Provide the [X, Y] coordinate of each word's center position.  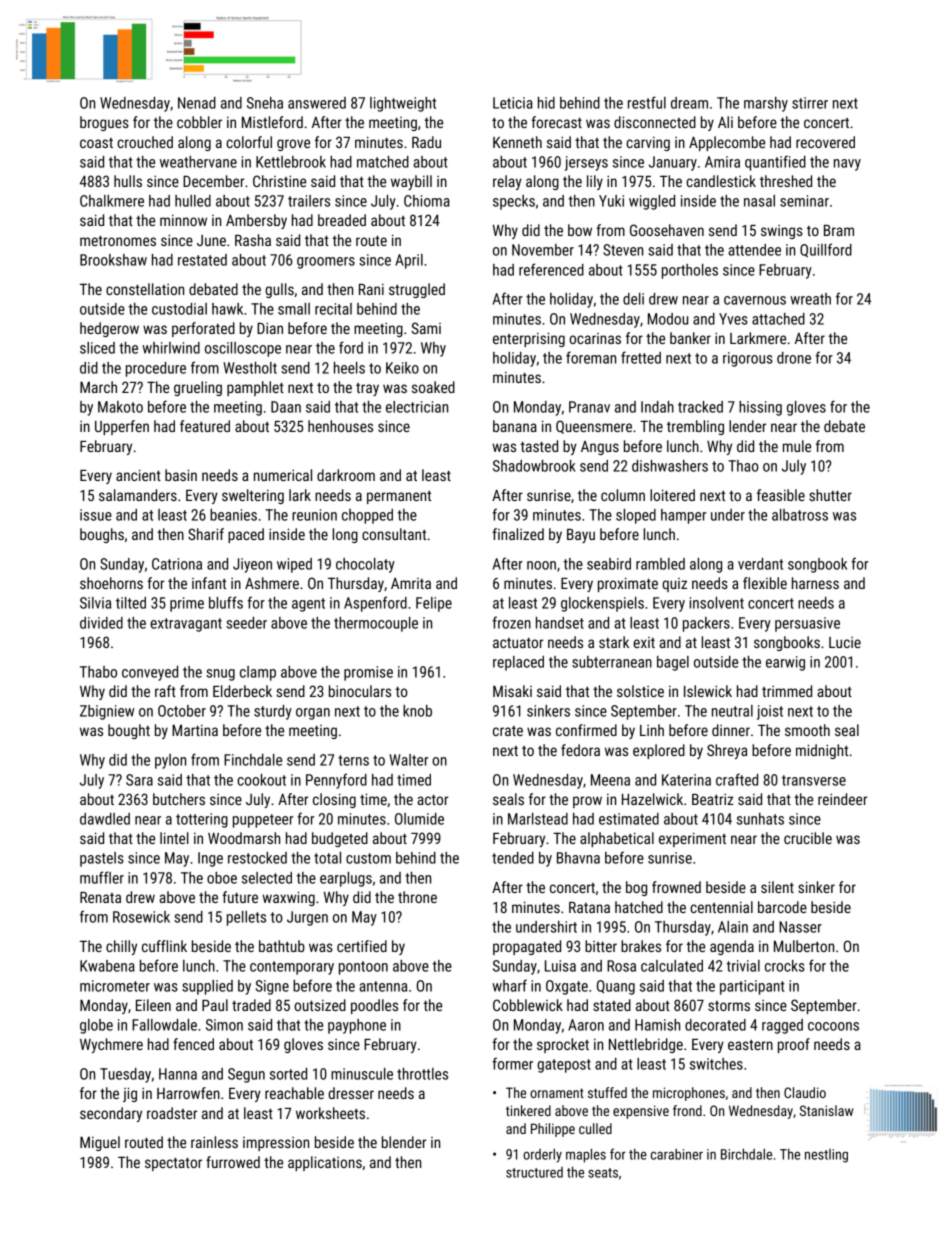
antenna [383, 986]
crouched [145, 142]
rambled [660, 564]
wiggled [652, 202]
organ [313, 714]
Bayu [581, 536]
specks [514, 202]
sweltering [253, 496]
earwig [785, 663]
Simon [224, 1025]
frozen [511, 622]
